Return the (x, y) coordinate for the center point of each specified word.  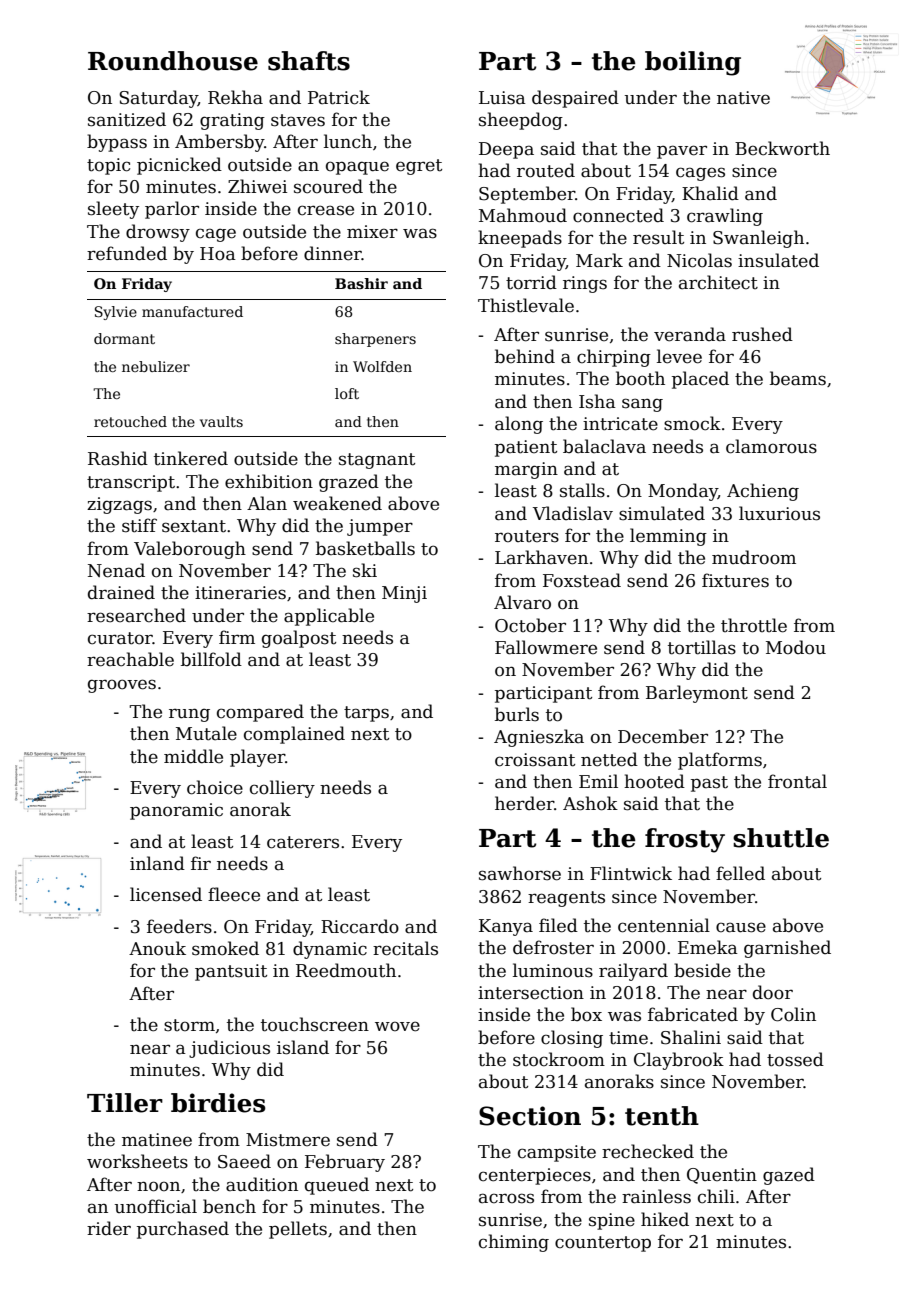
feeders (179, 926)
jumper (380, 527)
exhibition (269, 481)
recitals (405, 948)
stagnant (377, 461)
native (743, 98)
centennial (664, 925)
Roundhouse (173, 61)
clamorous (771, 446)
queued (337, 1186)
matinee (157, 1140)
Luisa (502, 98)
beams (798, 378)
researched (136, 615)
